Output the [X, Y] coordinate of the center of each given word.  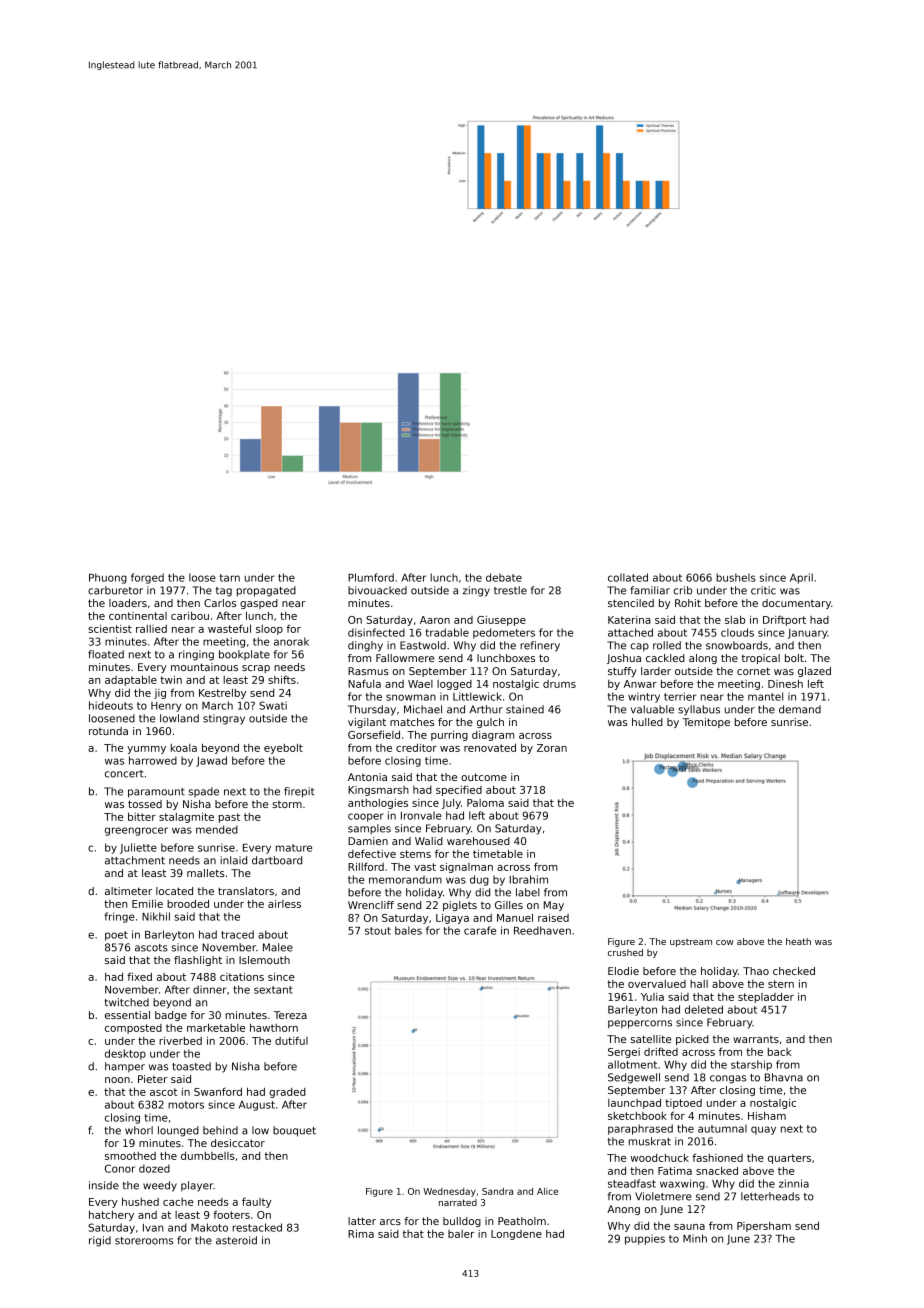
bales [408, 930]
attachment [135, 860]
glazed [814, 672]
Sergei [624, 1053]
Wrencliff [371, 905]
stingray [224, 719]
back [779, 1052]
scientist [110, 629]
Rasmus [368, 671]
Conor [120, 1168]
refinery [540, 646]
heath [798, 941]
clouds [737, 632]
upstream [691, 943]
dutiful [291, 1040]
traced [237, 934]
